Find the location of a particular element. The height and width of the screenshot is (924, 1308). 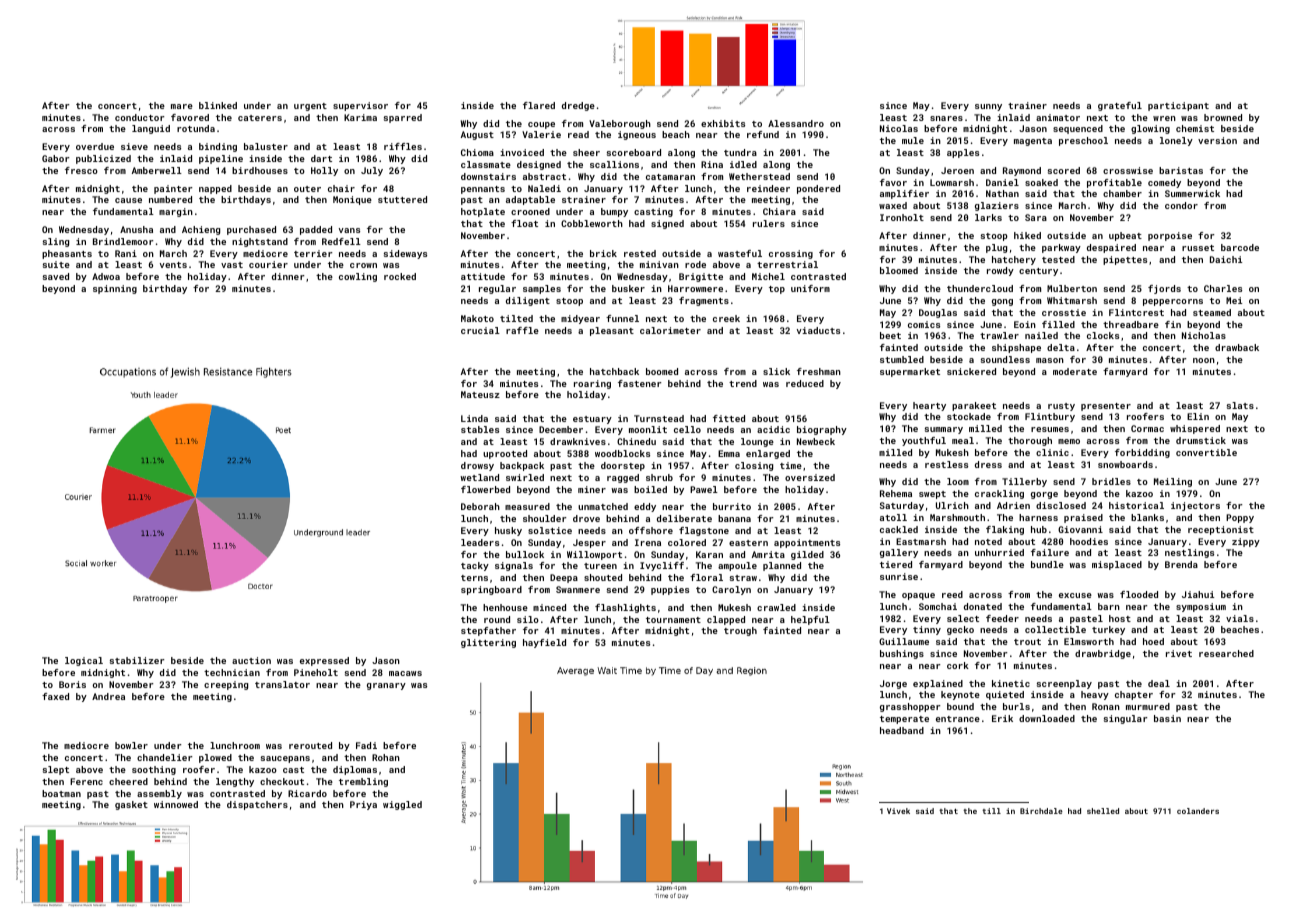

failure is located at coordinates (1050, 552).
